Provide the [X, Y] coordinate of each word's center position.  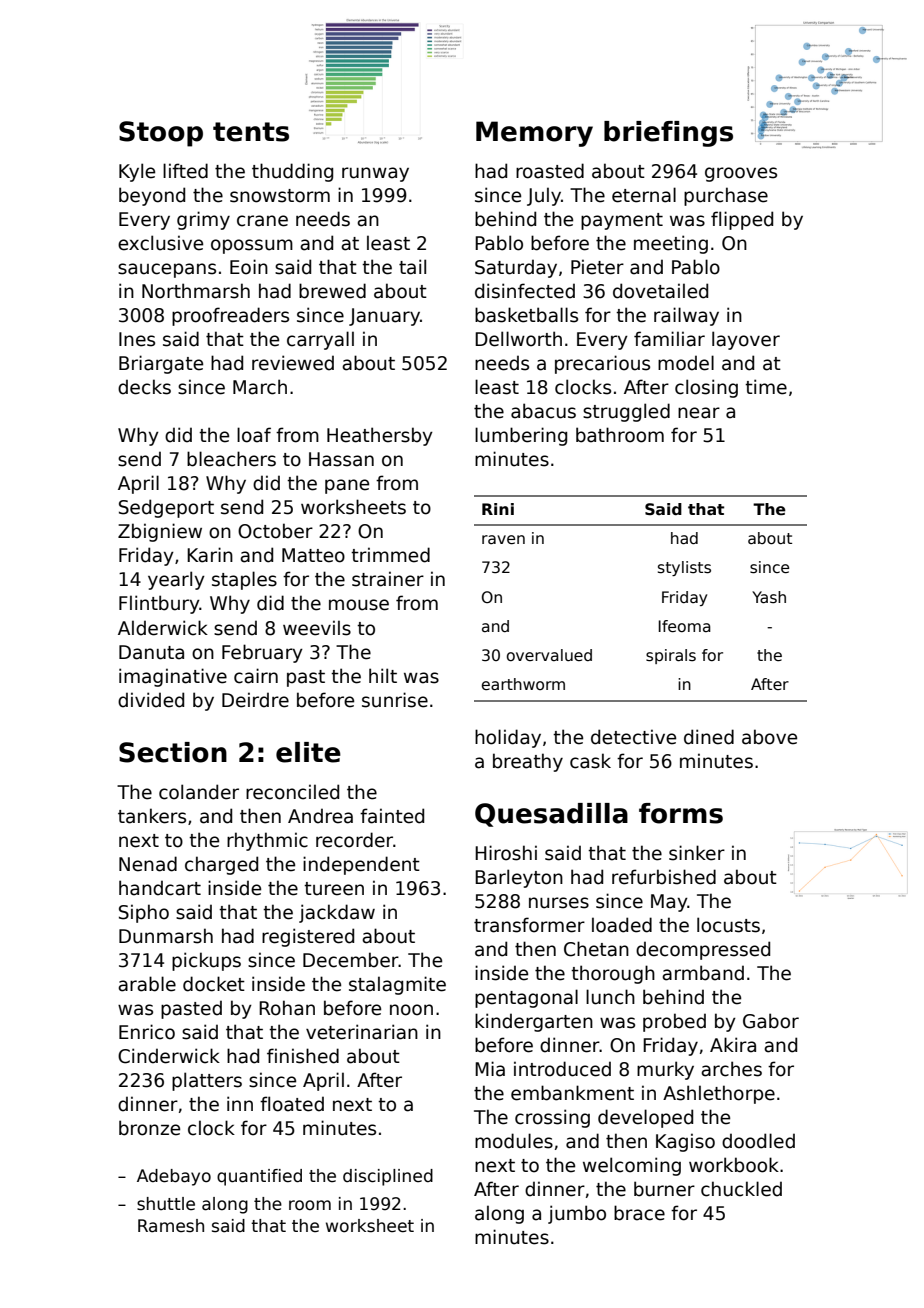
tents [251, 132]
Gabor [771, 1021]
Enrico [147, 1032]
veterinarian [362, 1032]
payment [622, 221]
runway [375, 174]
